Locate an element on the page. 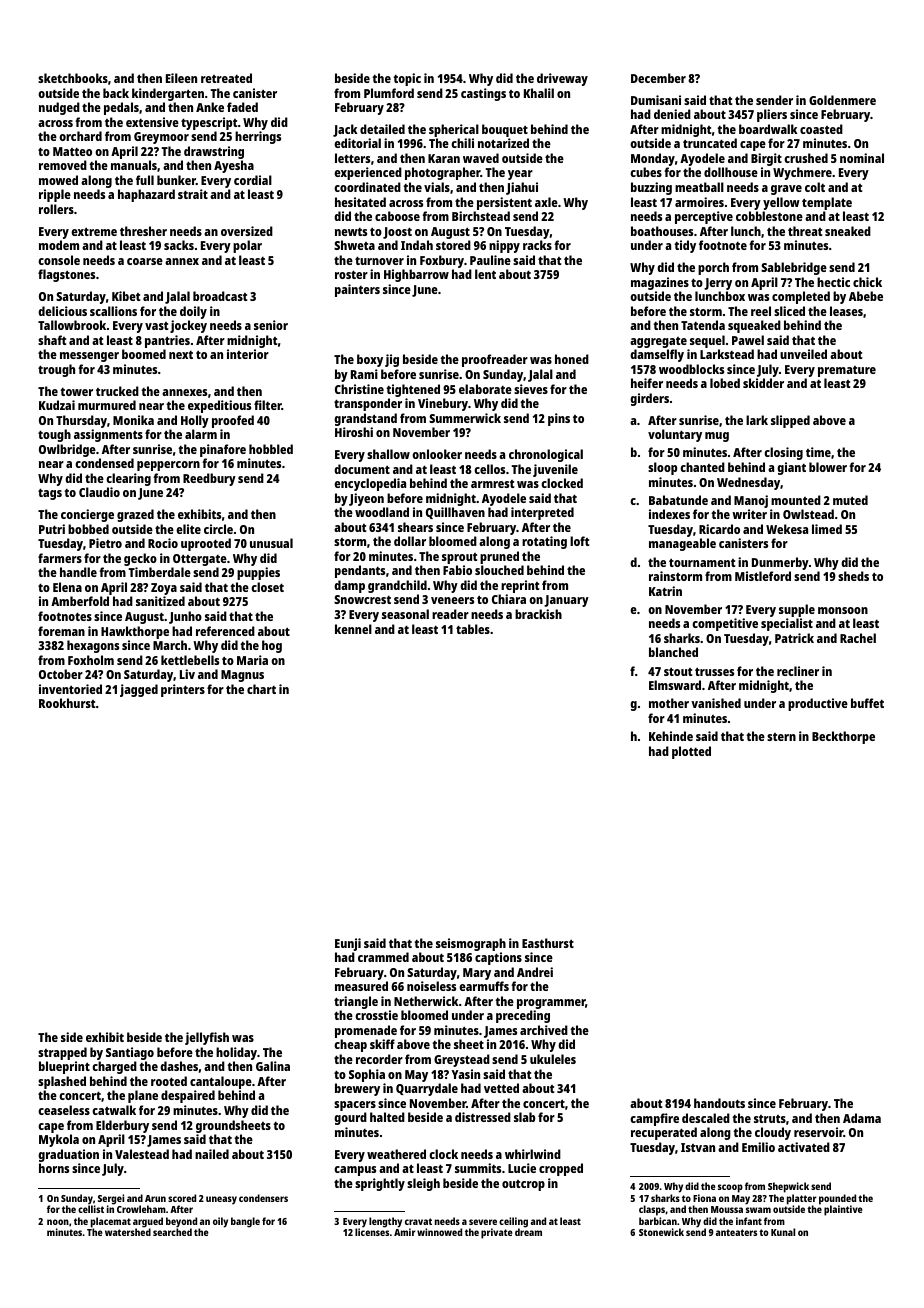 This image has height=1308, width=924. topic is located at coordinates (407, 79).
